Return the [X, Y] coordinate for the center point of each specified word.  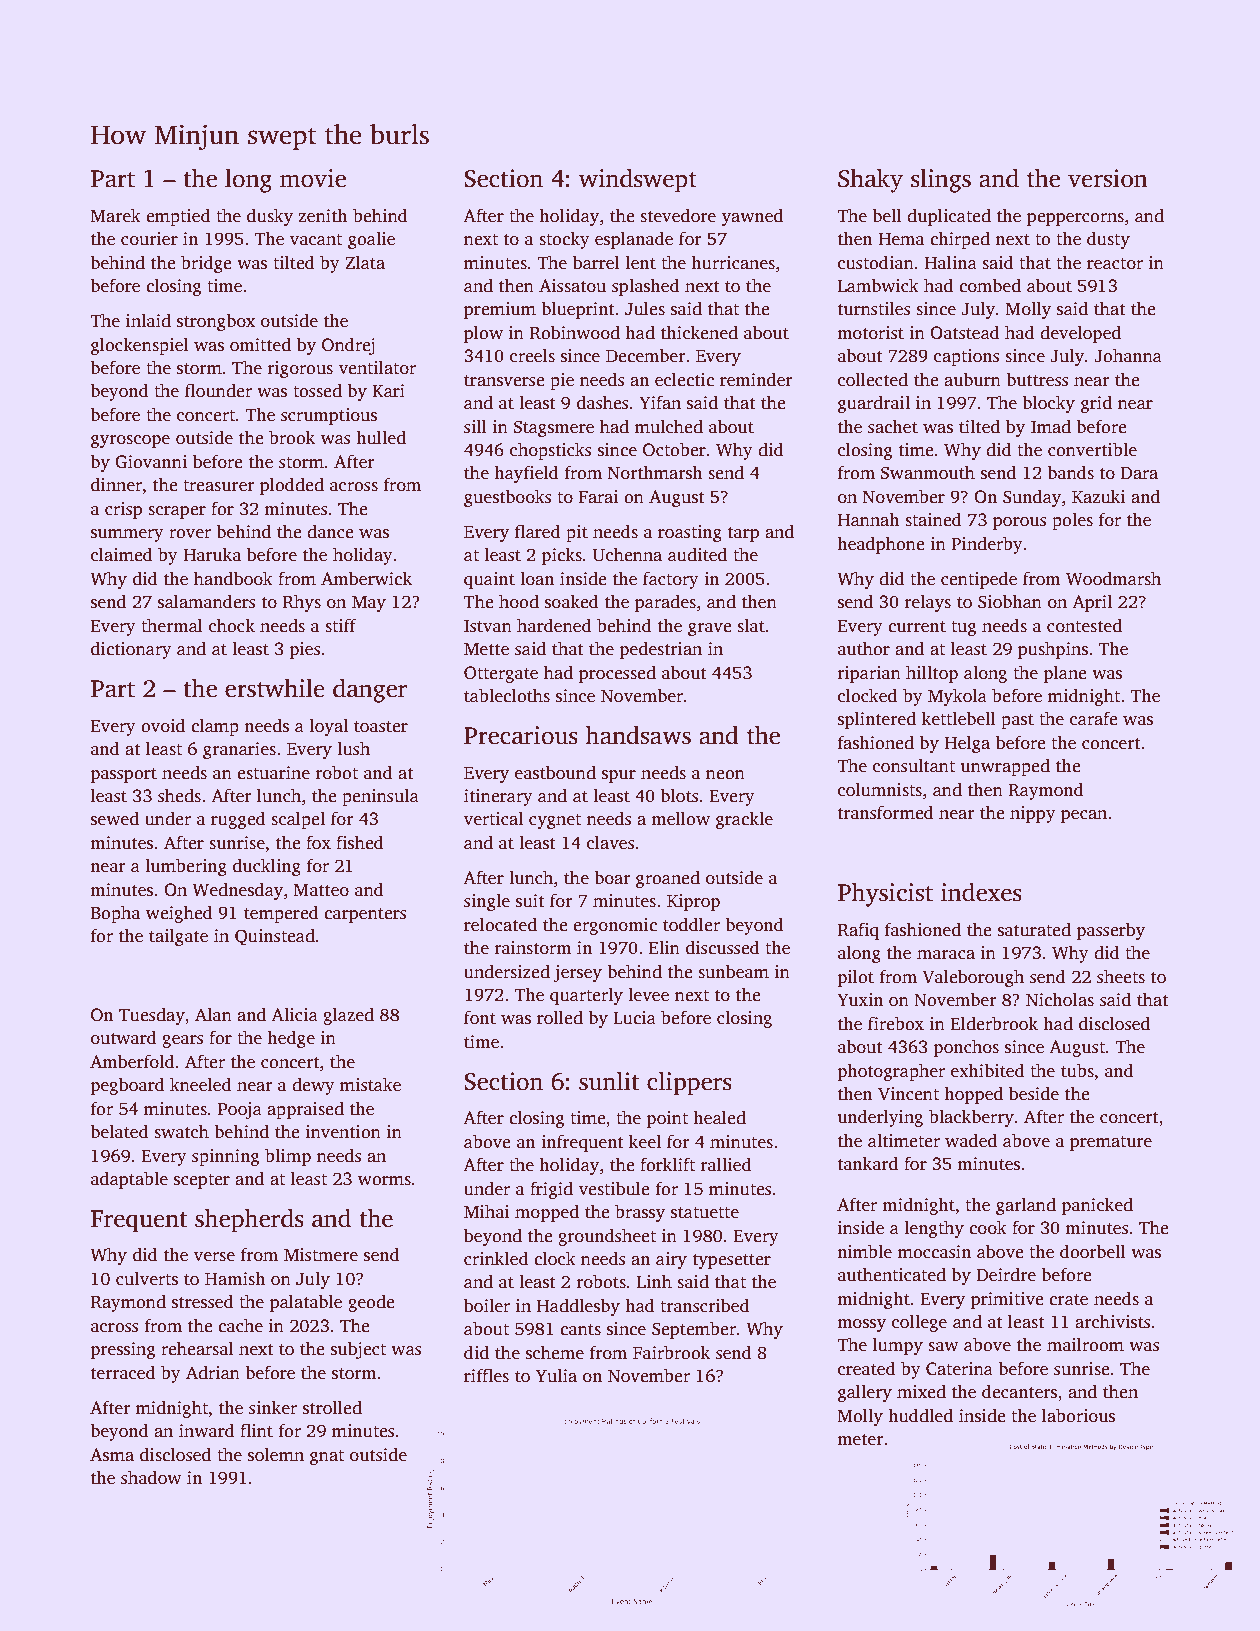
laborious [1078, 1415]
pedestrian [660, 650]
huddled [920, 1415]
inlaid [148, 320]
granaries [239, 750]
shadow [151, 1477]
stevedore [678, 215]
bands [1070, 472]
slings [941, 180]
